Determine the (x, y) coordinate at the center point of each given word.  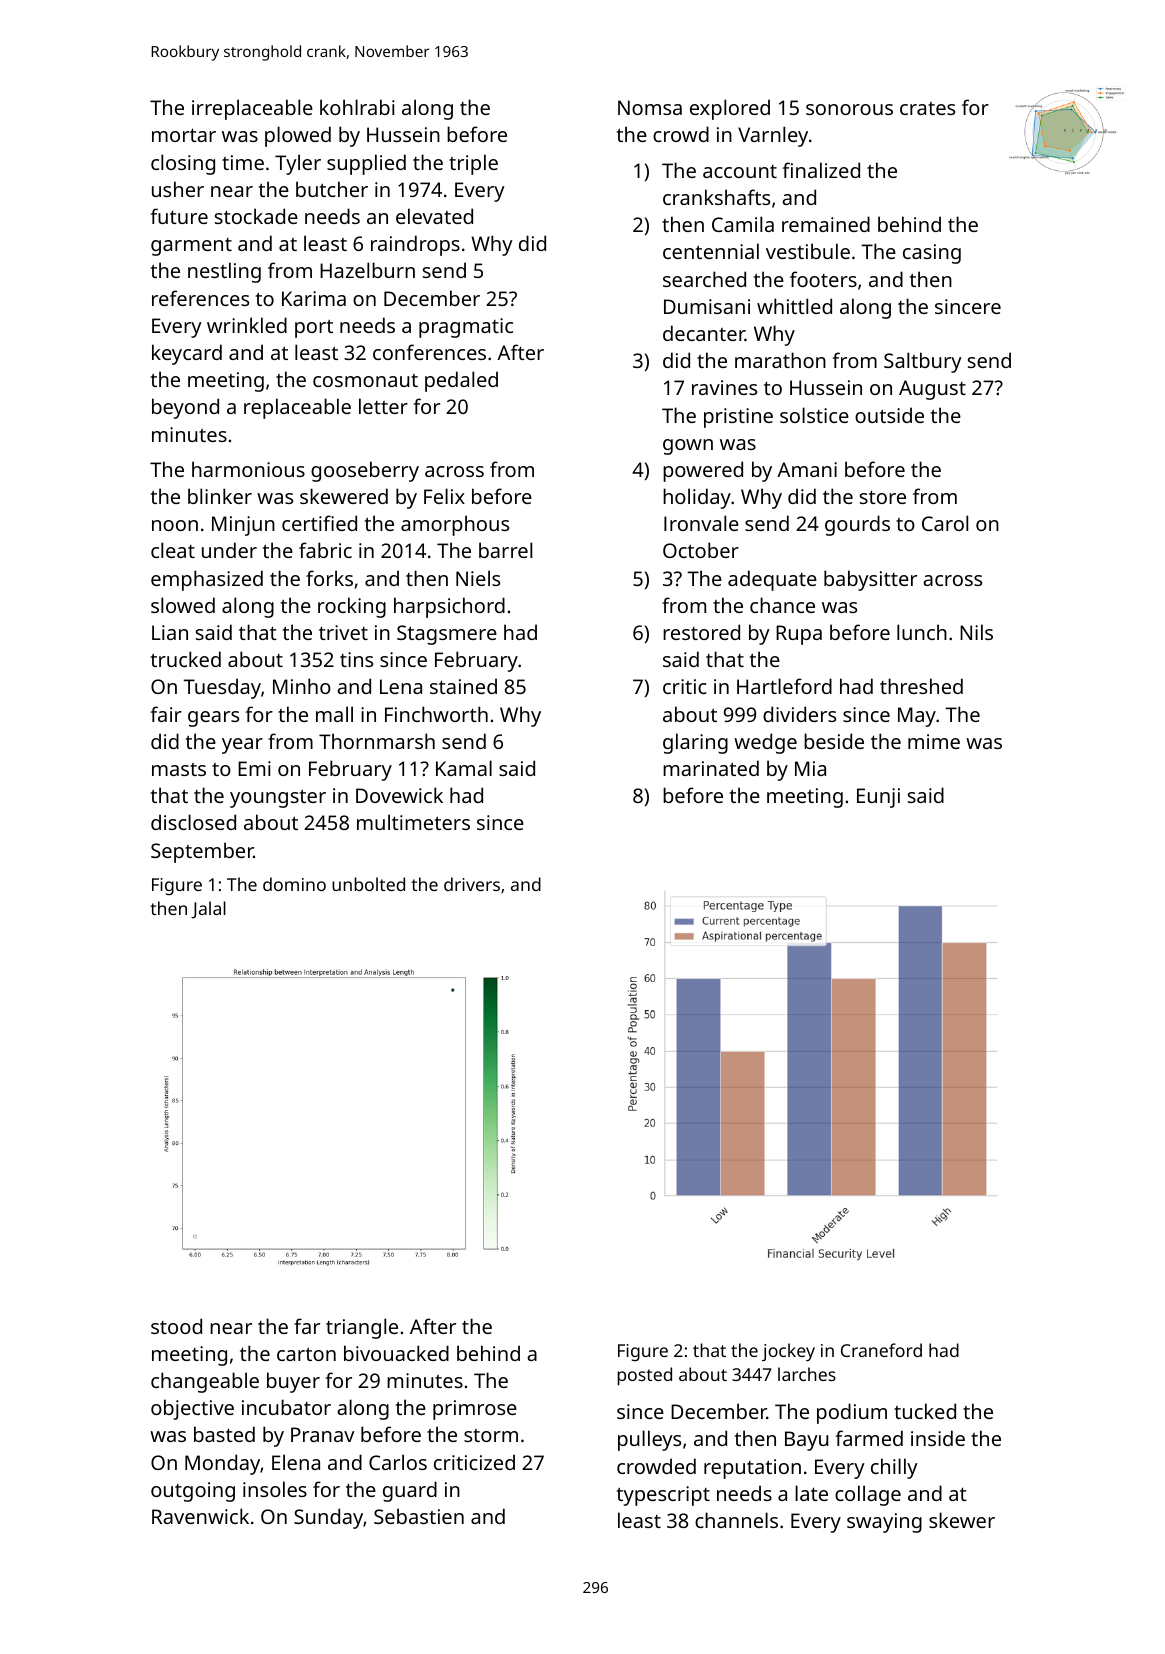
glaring (695, 743)
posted (644, 1376)
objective (192, 1409)
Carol (945, 523)
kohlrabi (357, 107)
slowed (183, 605)
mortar (184, 135)
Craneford (881, 1350)
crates (927, 108)
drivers (472, 884)
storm (491, 1435)
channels (736, 1520)
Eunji (878, 798)
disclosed (193, 822)
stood (176, 1326)
